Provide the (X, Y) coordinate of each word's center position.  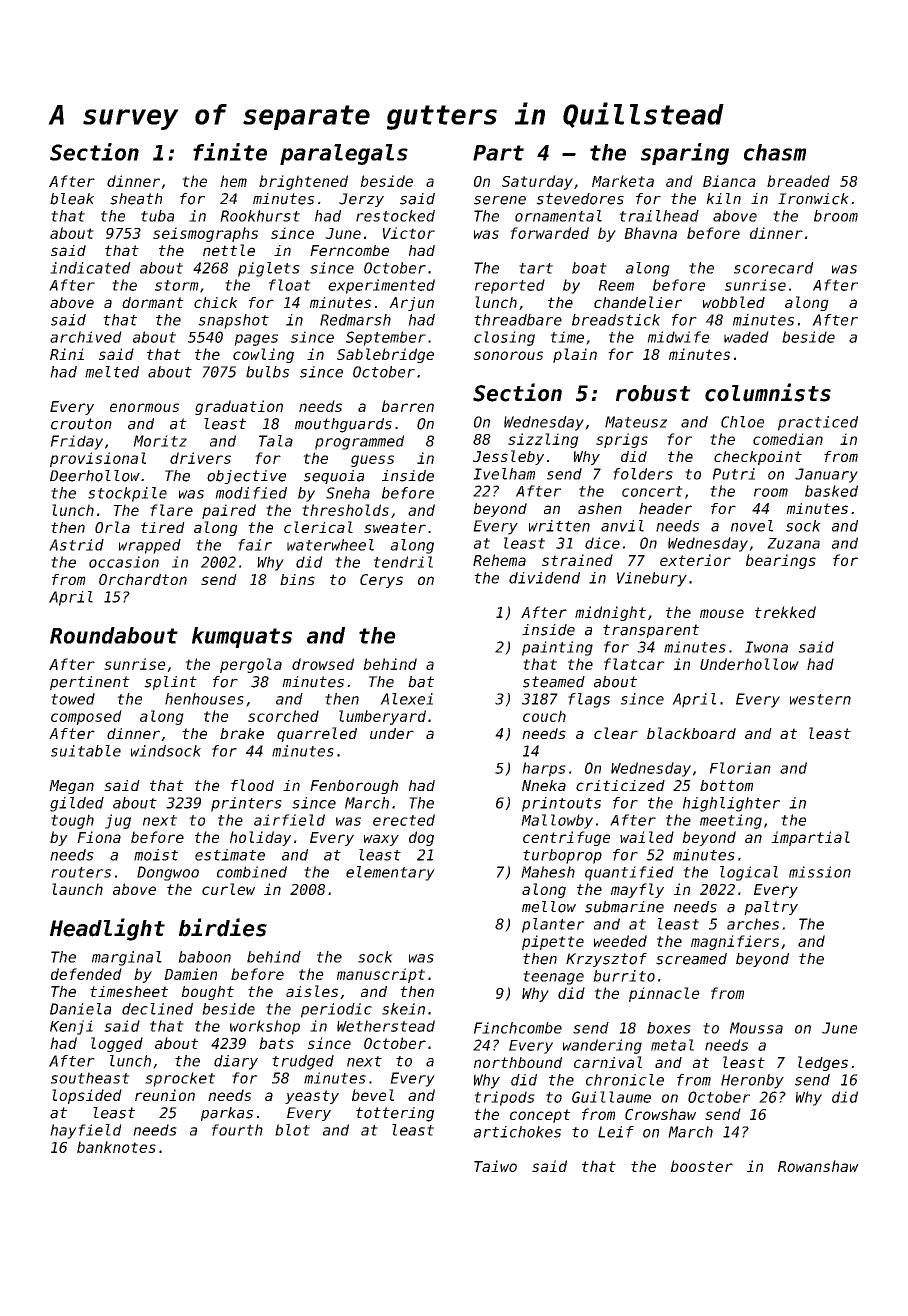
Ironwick (813, 199)
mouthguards (343, 425)
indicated (90, 268)
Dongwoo (168, 873)
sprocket (180, 1079)
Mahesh (548, 872)
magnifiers (735, 942)
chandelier (638, 302)
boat (589, 268)
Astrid (76, 545)
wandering (602, 1046)
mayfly (637, 890)
